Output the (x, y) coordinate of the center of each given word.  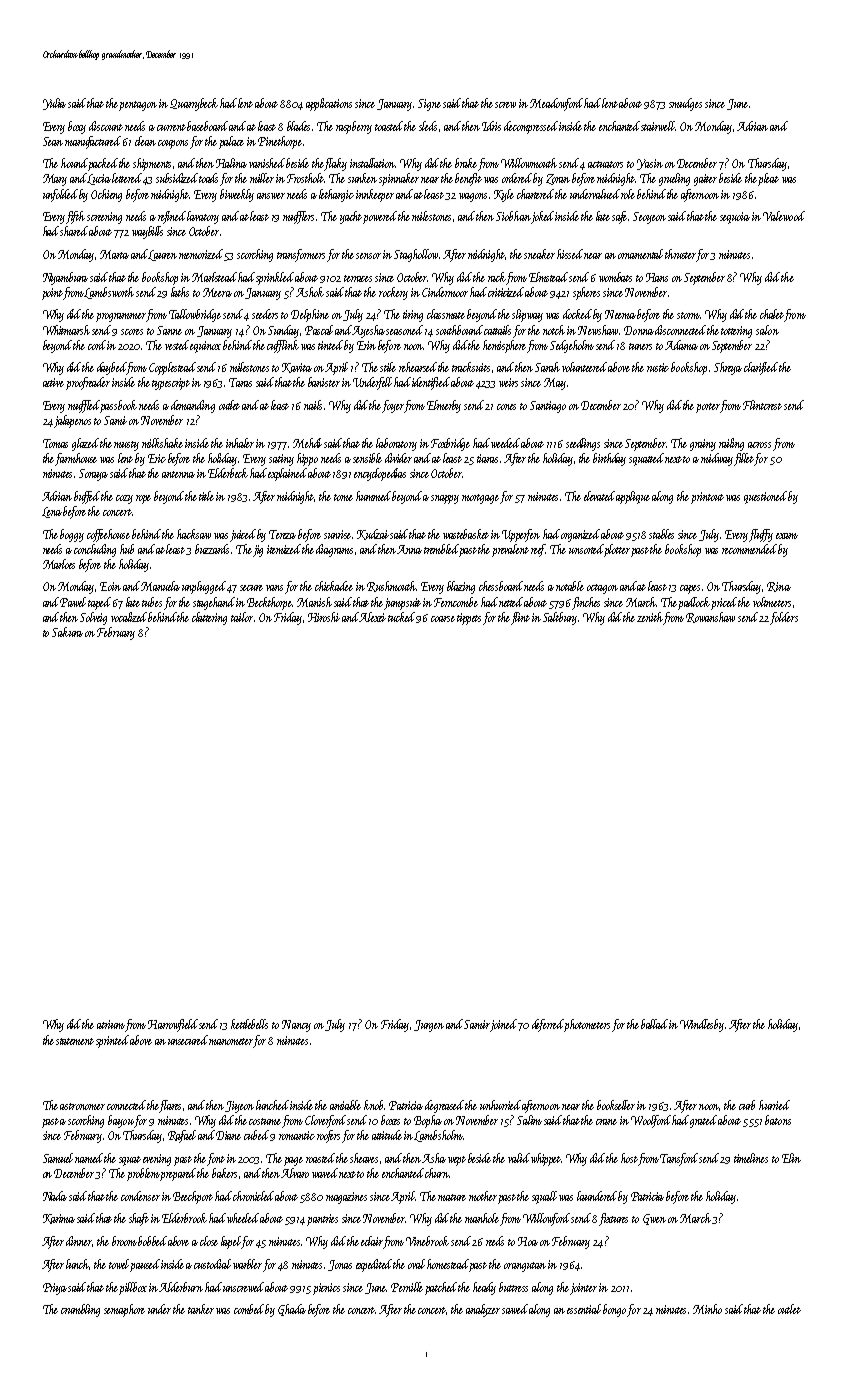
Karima (59, 1219)
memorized (201, 254)
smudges (685, 104)
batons (778, 1120)
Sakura (67, 632)
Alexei (373, 617)
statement (75, 1041)
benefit (468, 179)
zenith (650, 617)
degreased (444, 1106)
